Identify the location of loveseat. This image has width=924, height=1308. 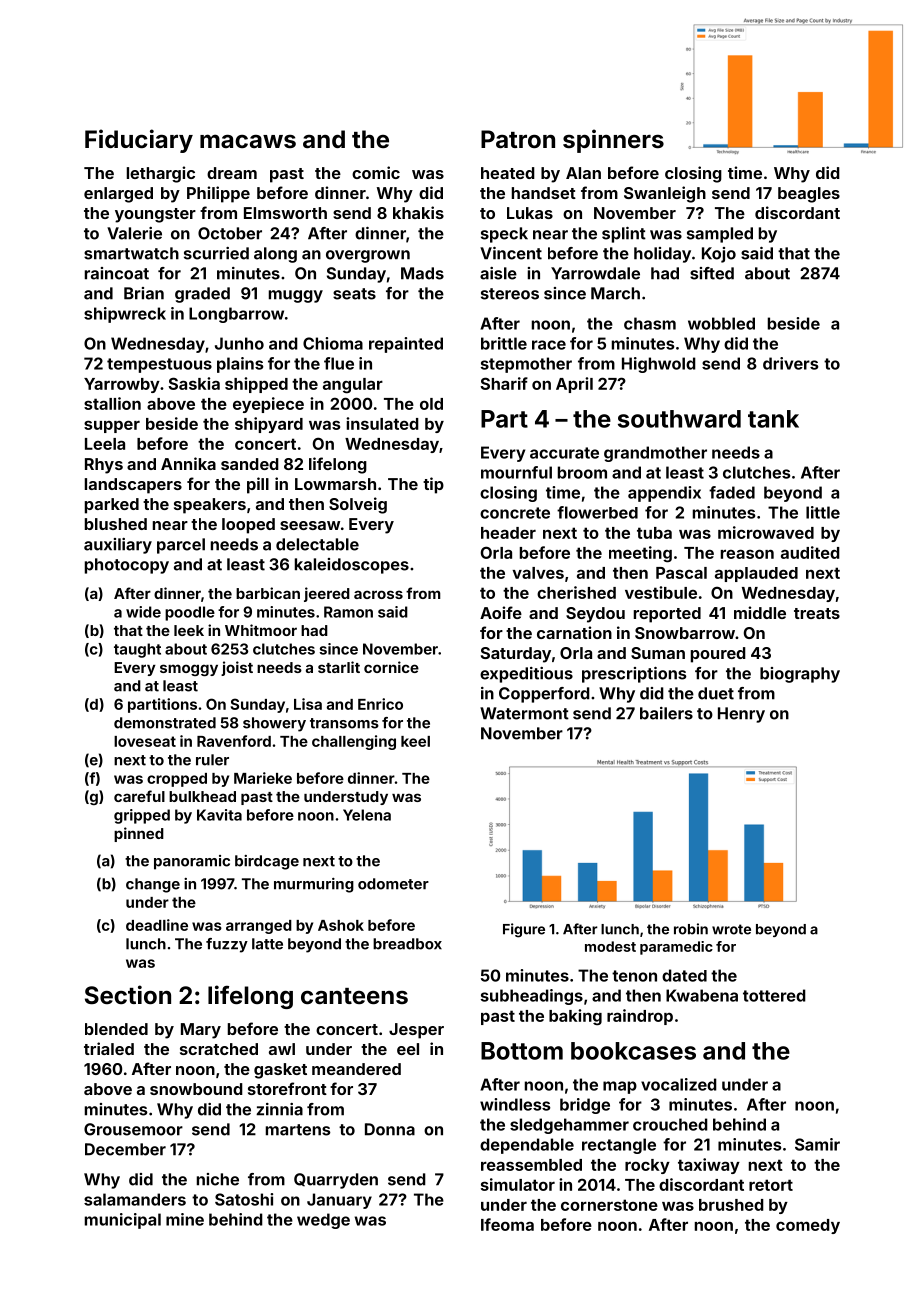
(145, 741).
